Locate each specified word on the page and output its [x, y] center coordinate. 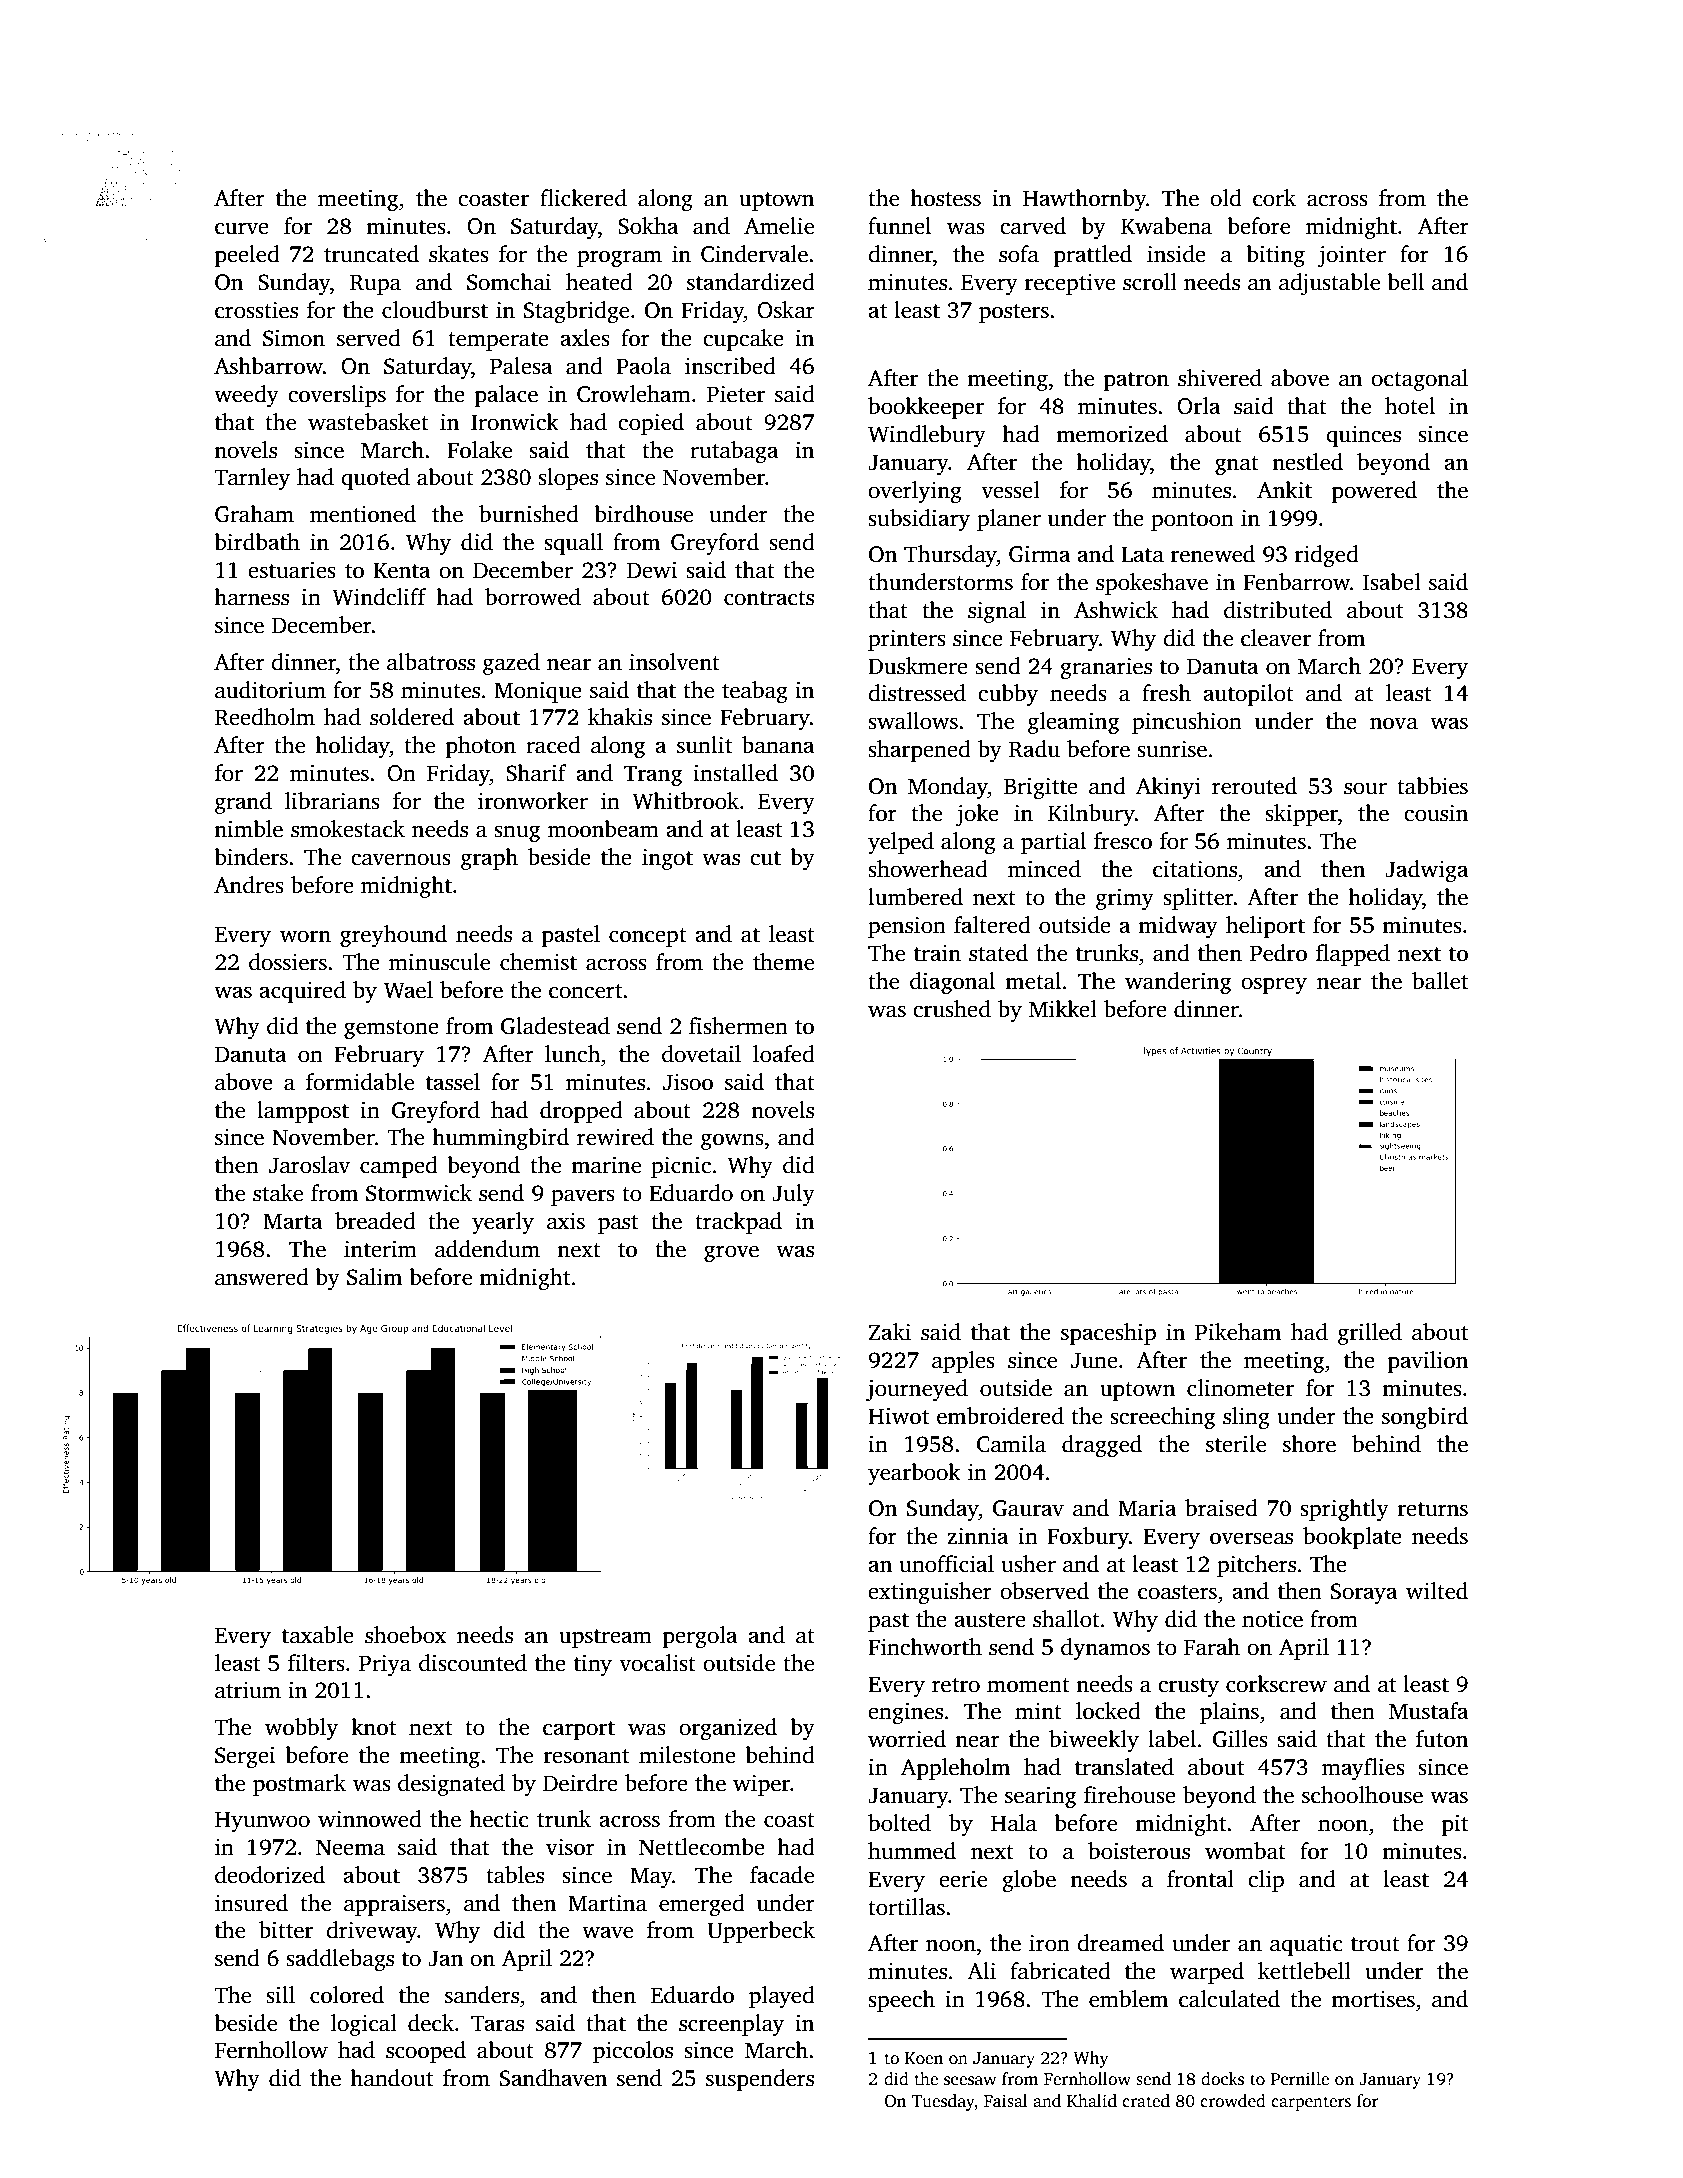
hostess [945, 198]
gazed [511, 664]
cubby [1008, 695]
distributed [1278, 610]
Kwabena [1166, 226]
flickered [583, 198]
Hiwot [898, 1416]
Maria [1147, 1508]
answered [262, 1277]
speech [901, 2001]
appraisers [394, 1905]
